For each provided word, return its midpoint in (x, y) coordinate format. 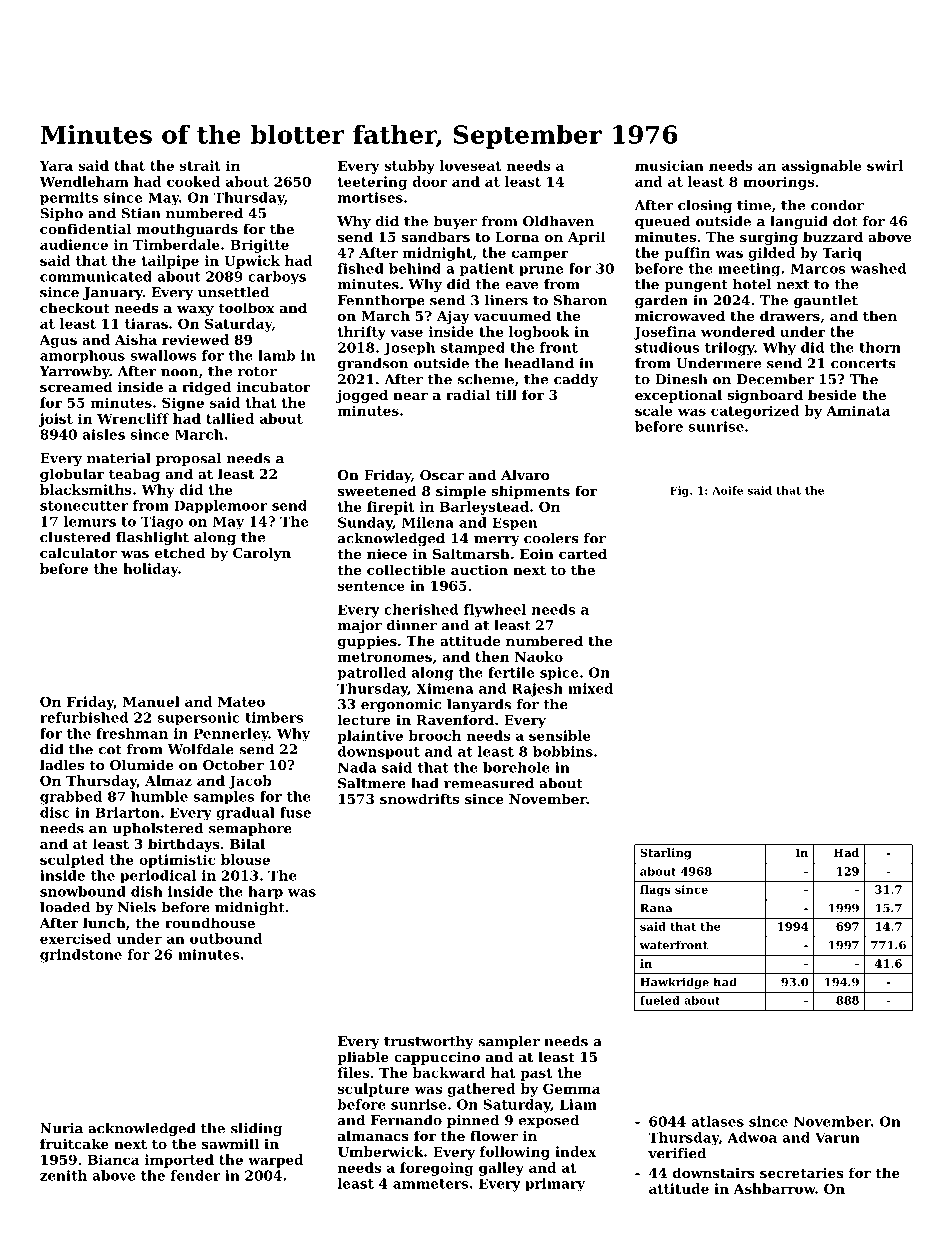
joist (55, 420)
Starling (666, 854)
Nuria (61, 1128)
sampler (509, 1042)
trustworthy (429, 1043)
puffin (687, 254)
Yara (56, 166)
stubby (409, 167)
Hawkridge (674, 983)
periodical (158, 877)
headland (539, 363)
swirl (885, 165)
